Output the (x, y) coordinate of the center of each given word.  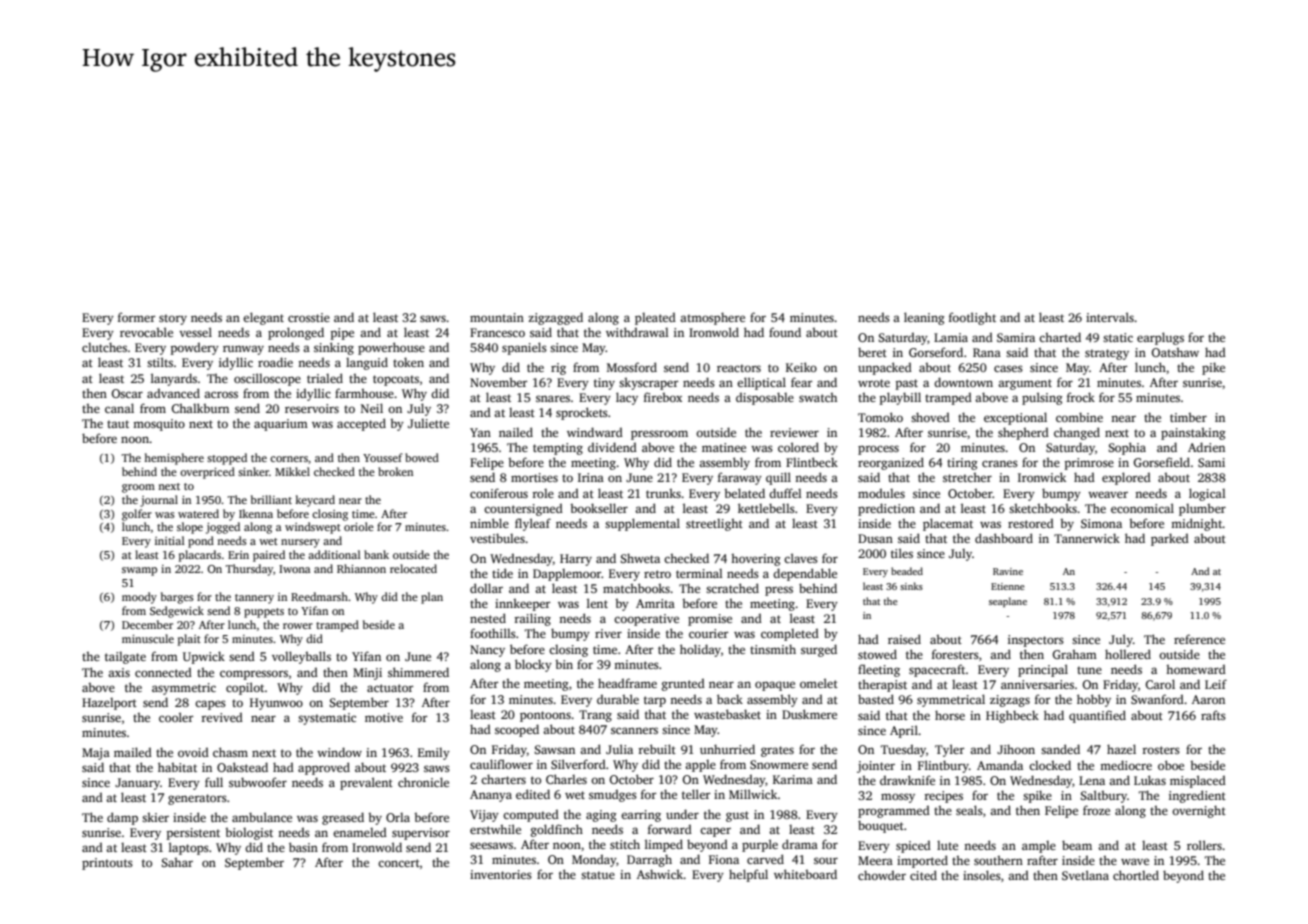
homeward (1196, 669)
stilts (160, 362)
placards (200, 556)
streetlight (714, 524)
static (1118, 337)
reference (1199, 639)
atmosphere (712, 318)
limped (664, 845)
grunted (683, 684)
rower (298, 626)
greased (343, 818)
